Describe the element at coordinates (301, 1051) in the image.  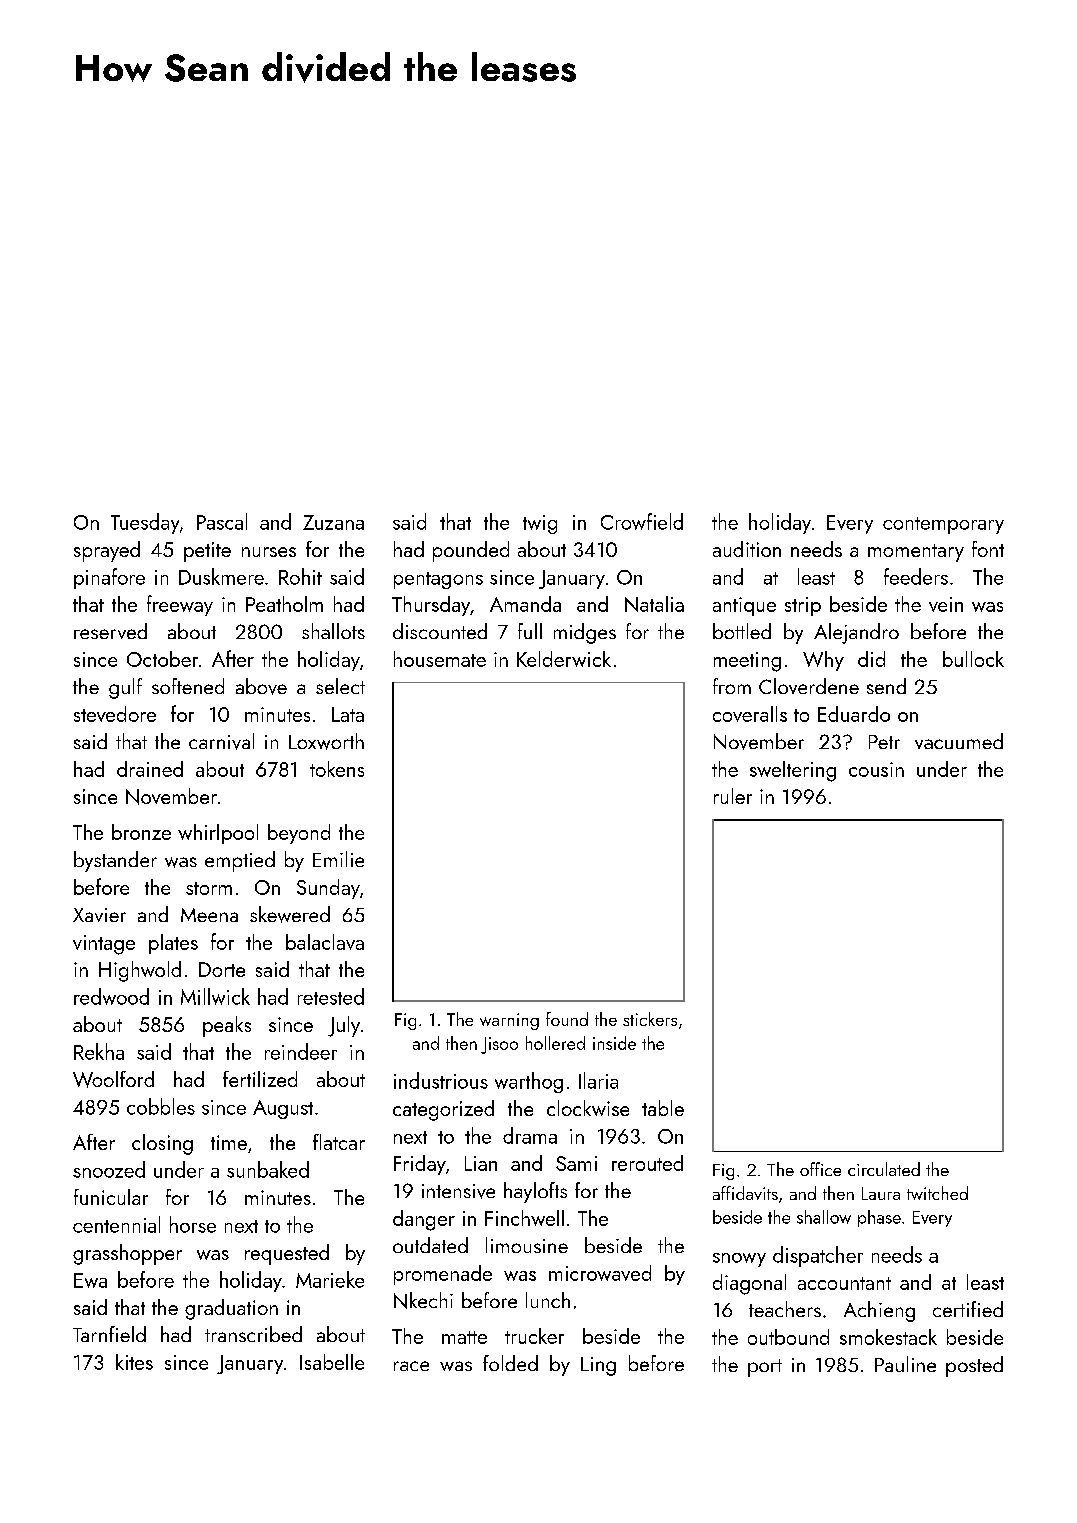
I see `reindeer` at that location.
